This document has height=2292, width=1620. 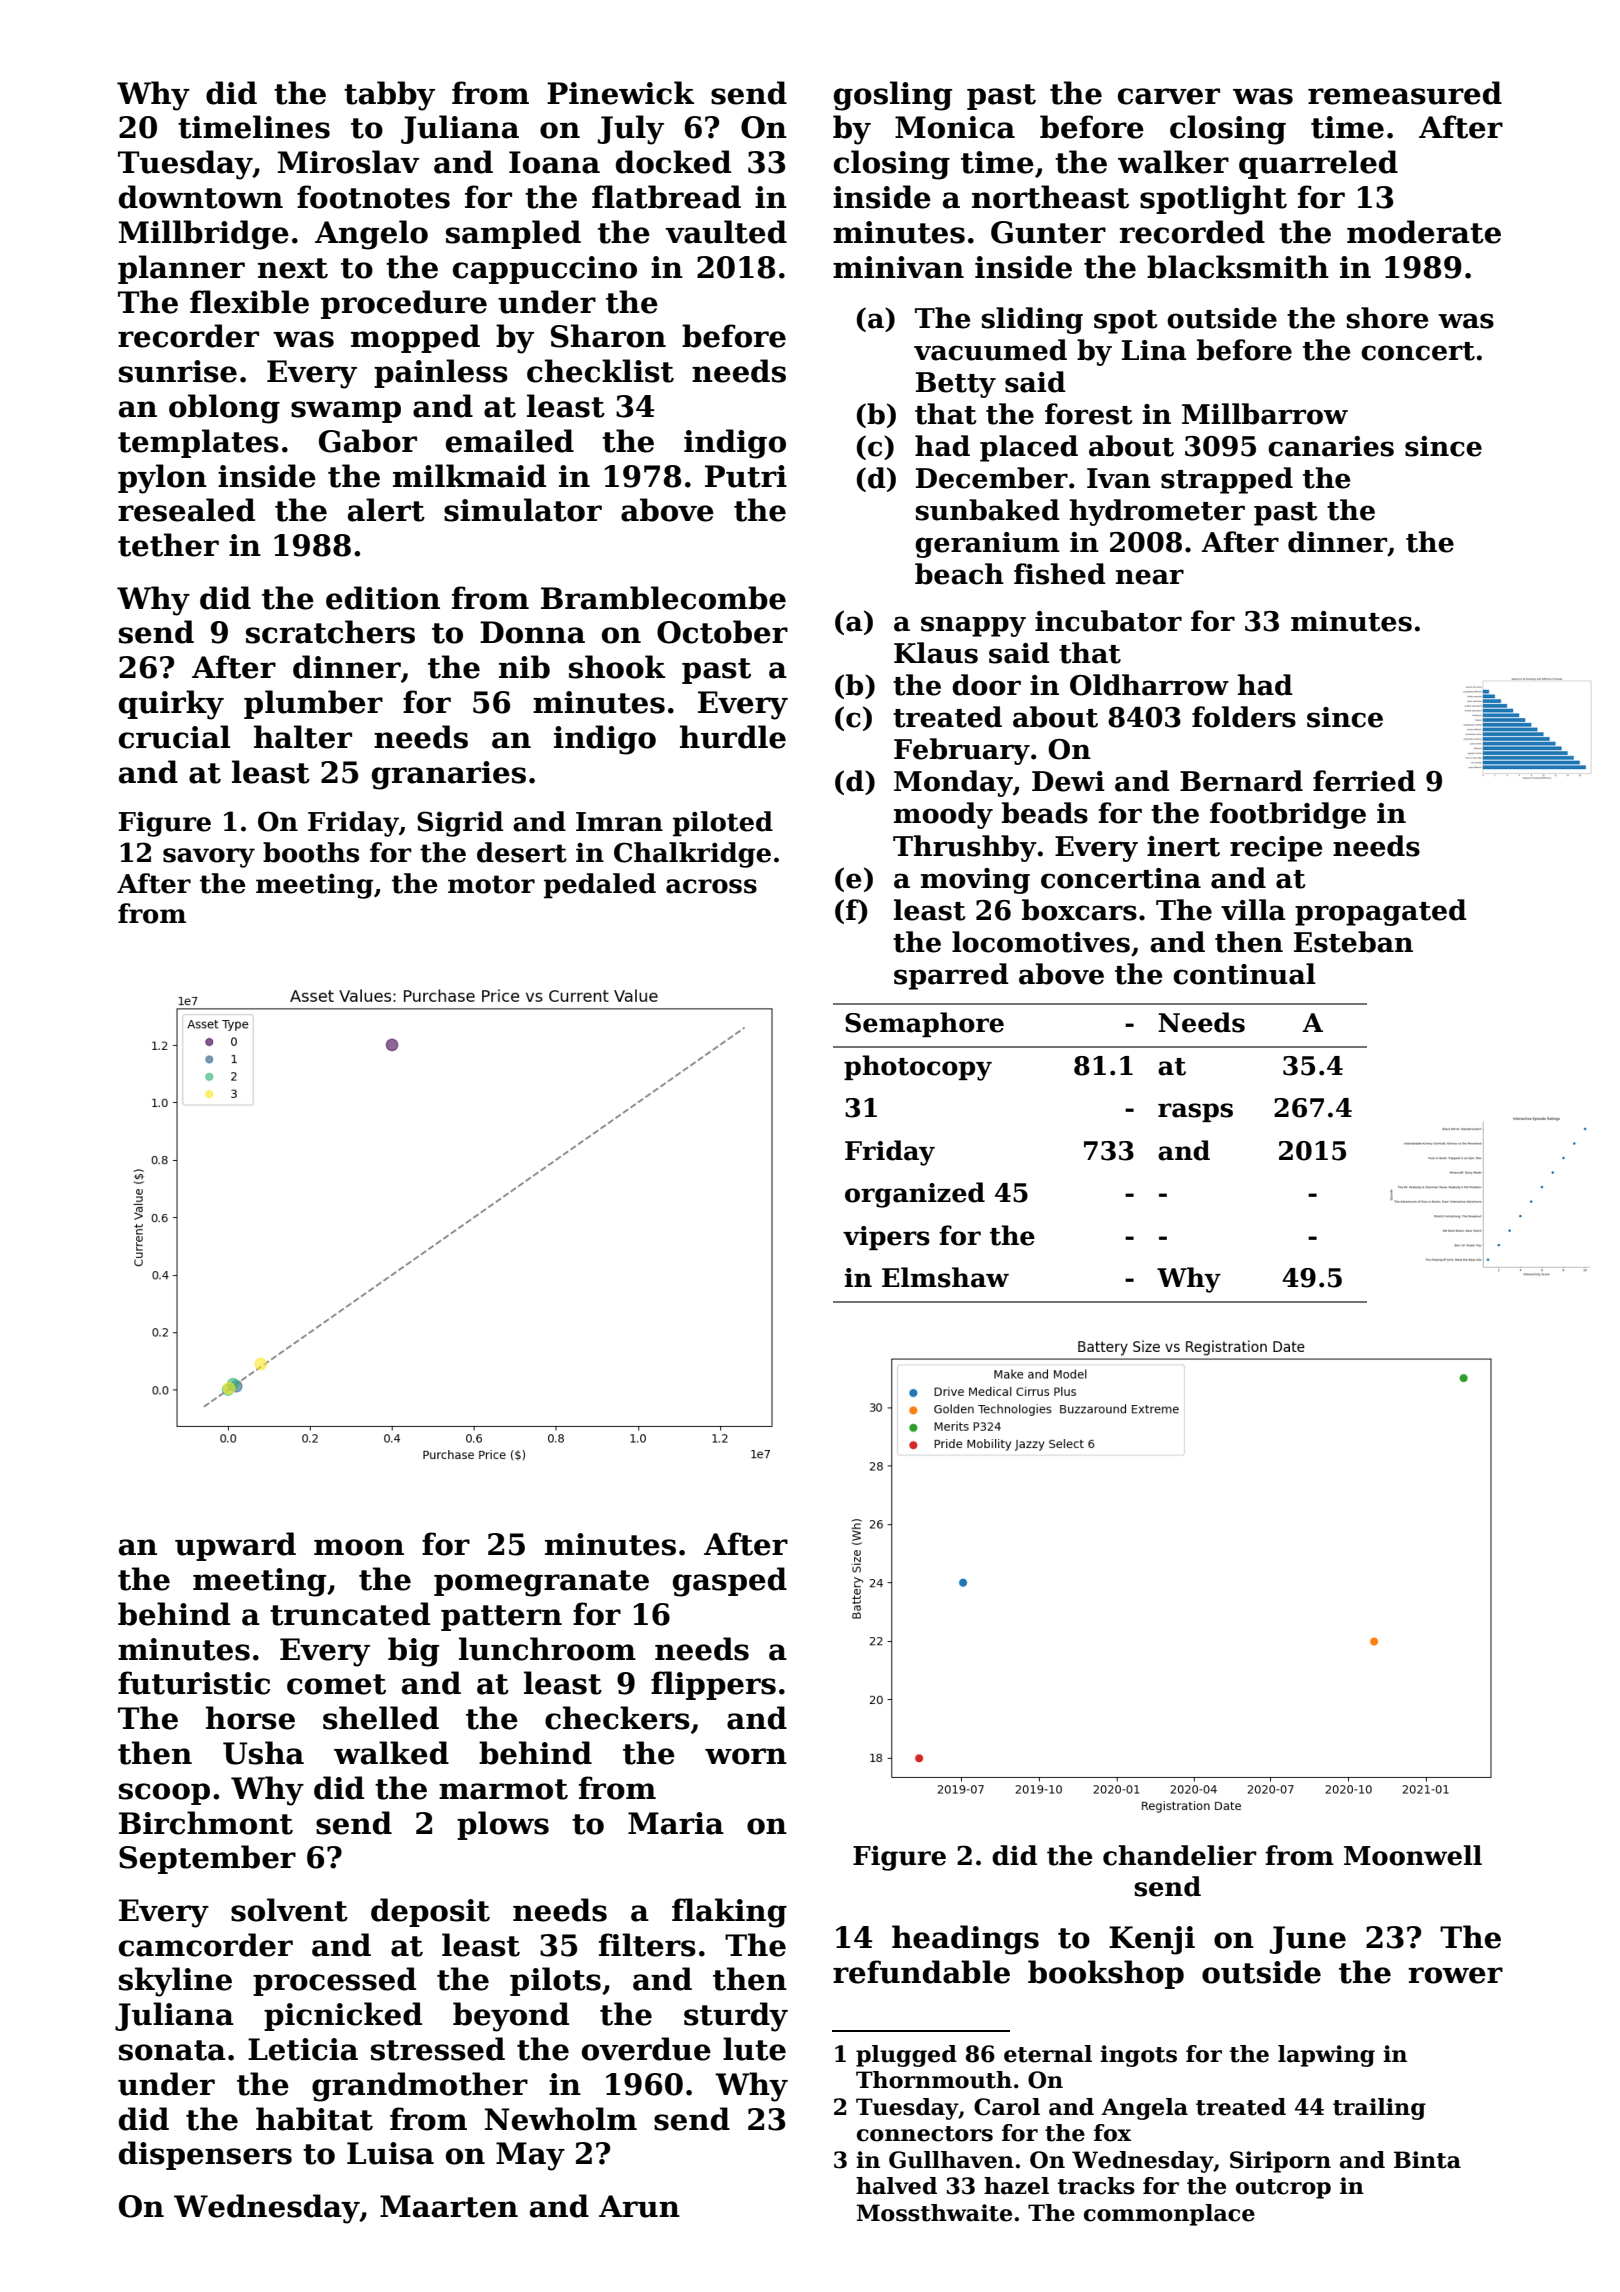 I want to click on tabby, so click(x=389, y=96).
